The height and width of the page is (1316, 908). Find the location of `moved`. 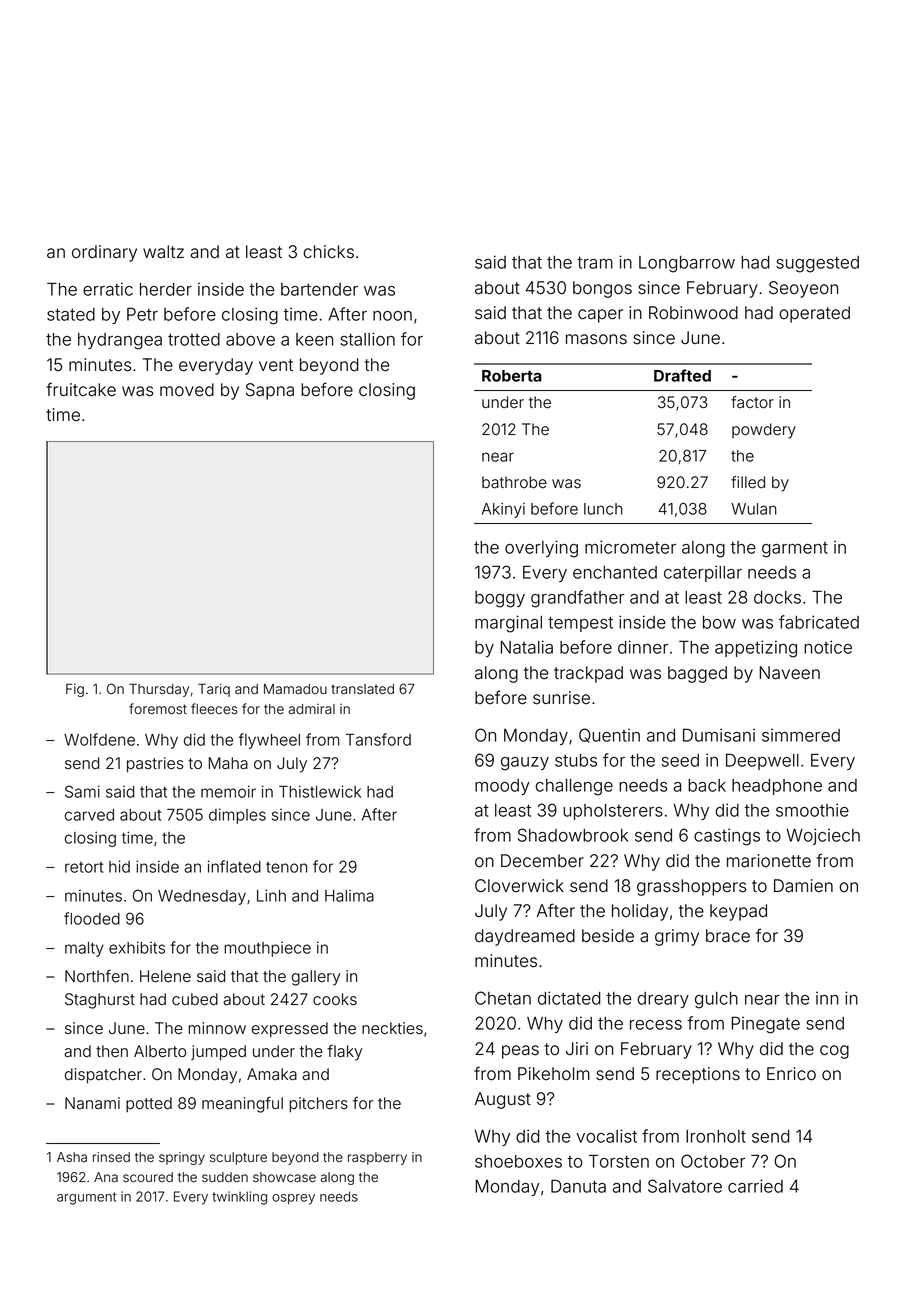

moved is located at coordinates (187, 390).
